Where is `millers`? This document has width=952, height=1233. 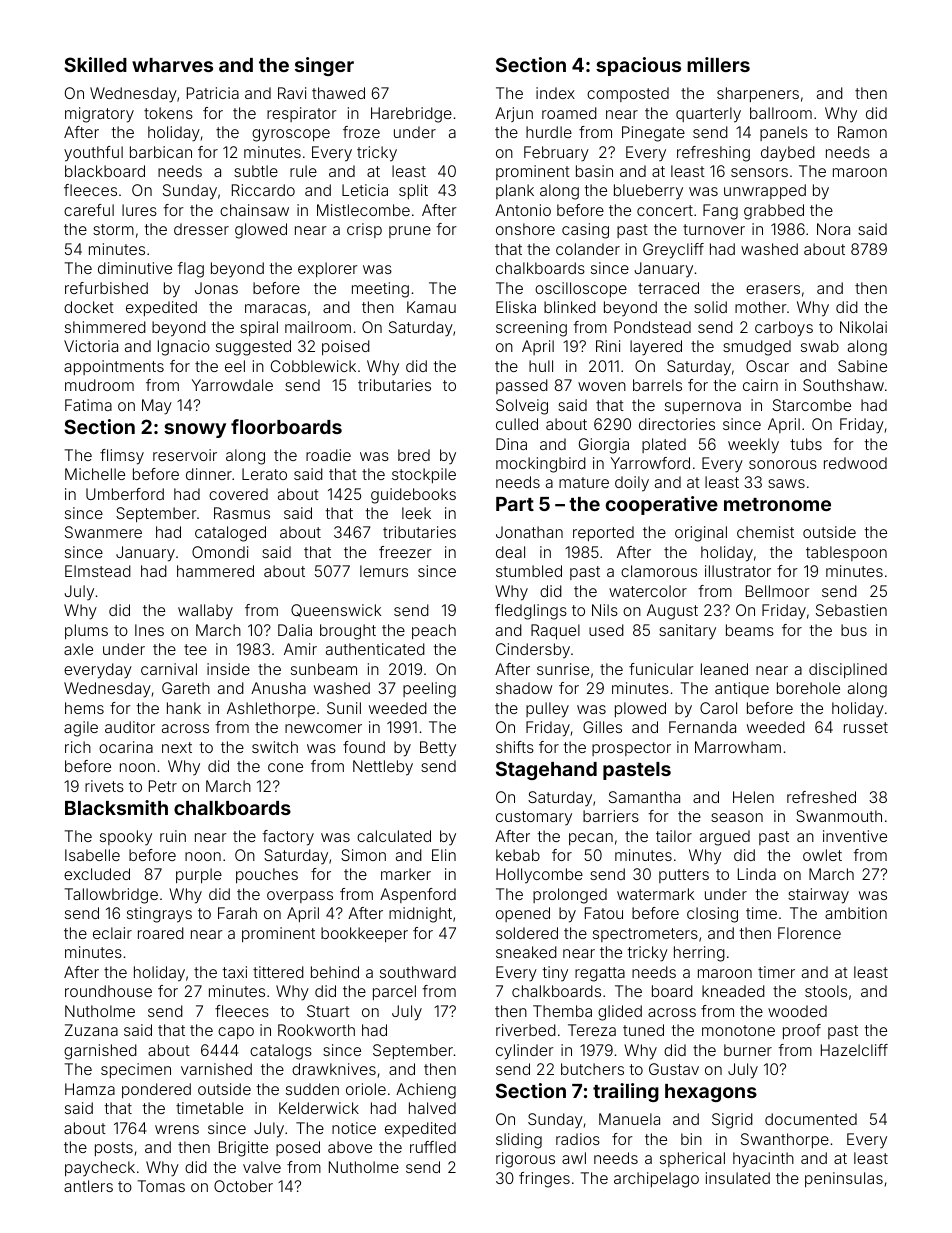
millers is located at coordinates (718, 64).
